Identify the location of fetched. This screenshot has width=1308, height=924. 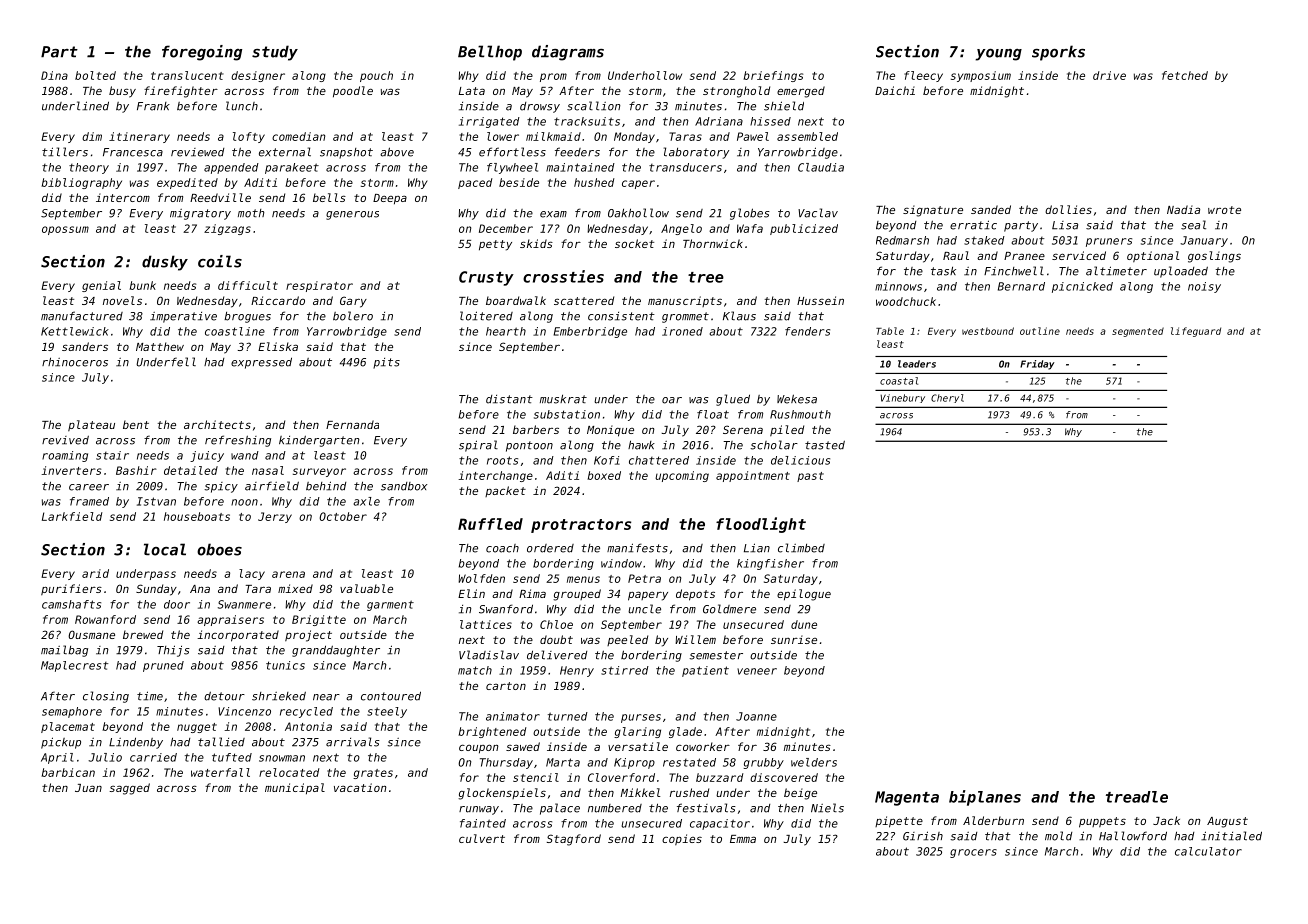
(1185, 75).
